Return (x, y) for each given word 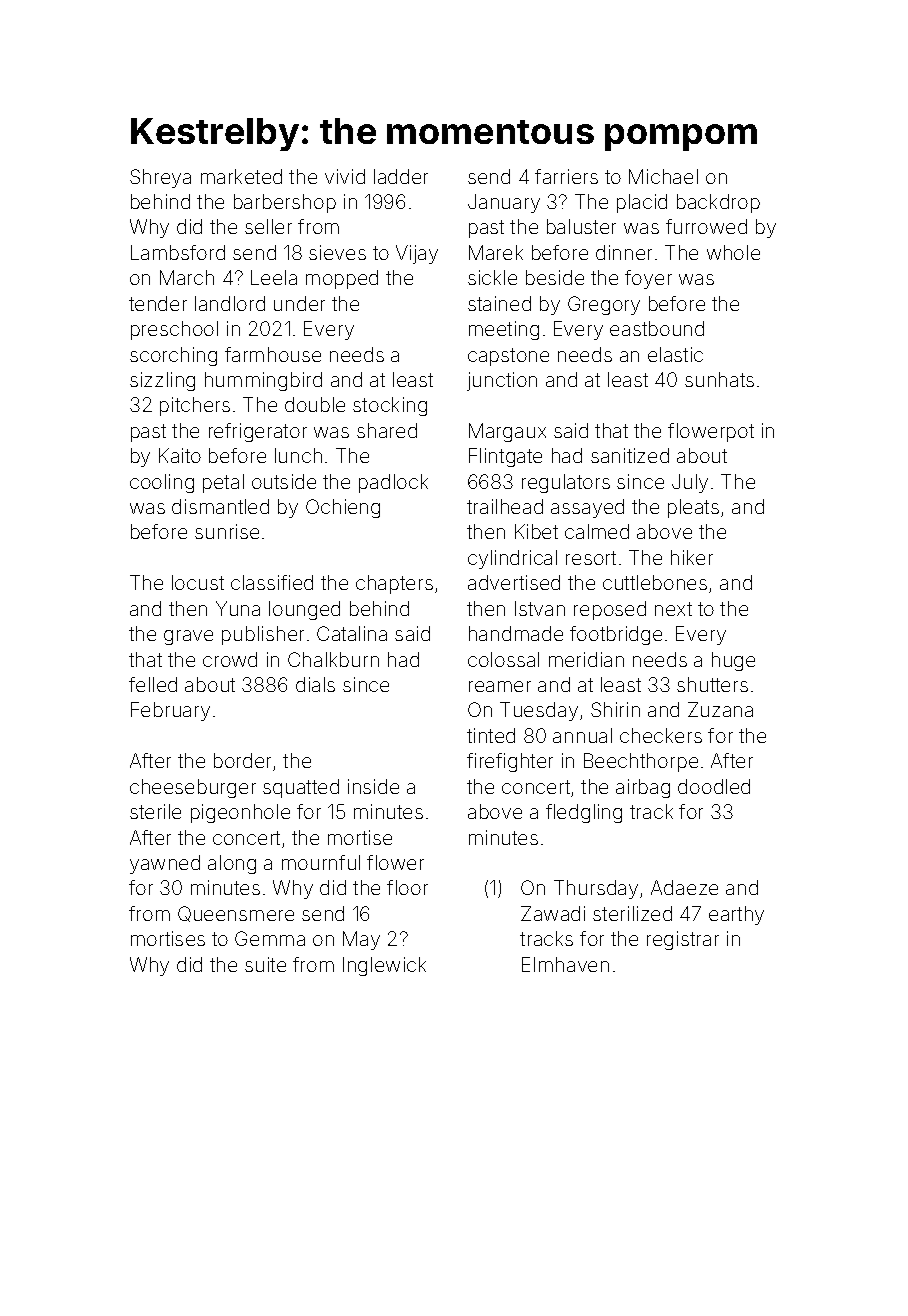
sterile (155, 811)
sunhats (719, 379)
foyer (648, 279)
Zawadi (553, 913)
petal (223, 483)
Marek (496, 252)
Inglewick (384, 966)
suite (265, 964)
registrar (683, 940)
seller (268, 226)
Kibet (536, 531)
